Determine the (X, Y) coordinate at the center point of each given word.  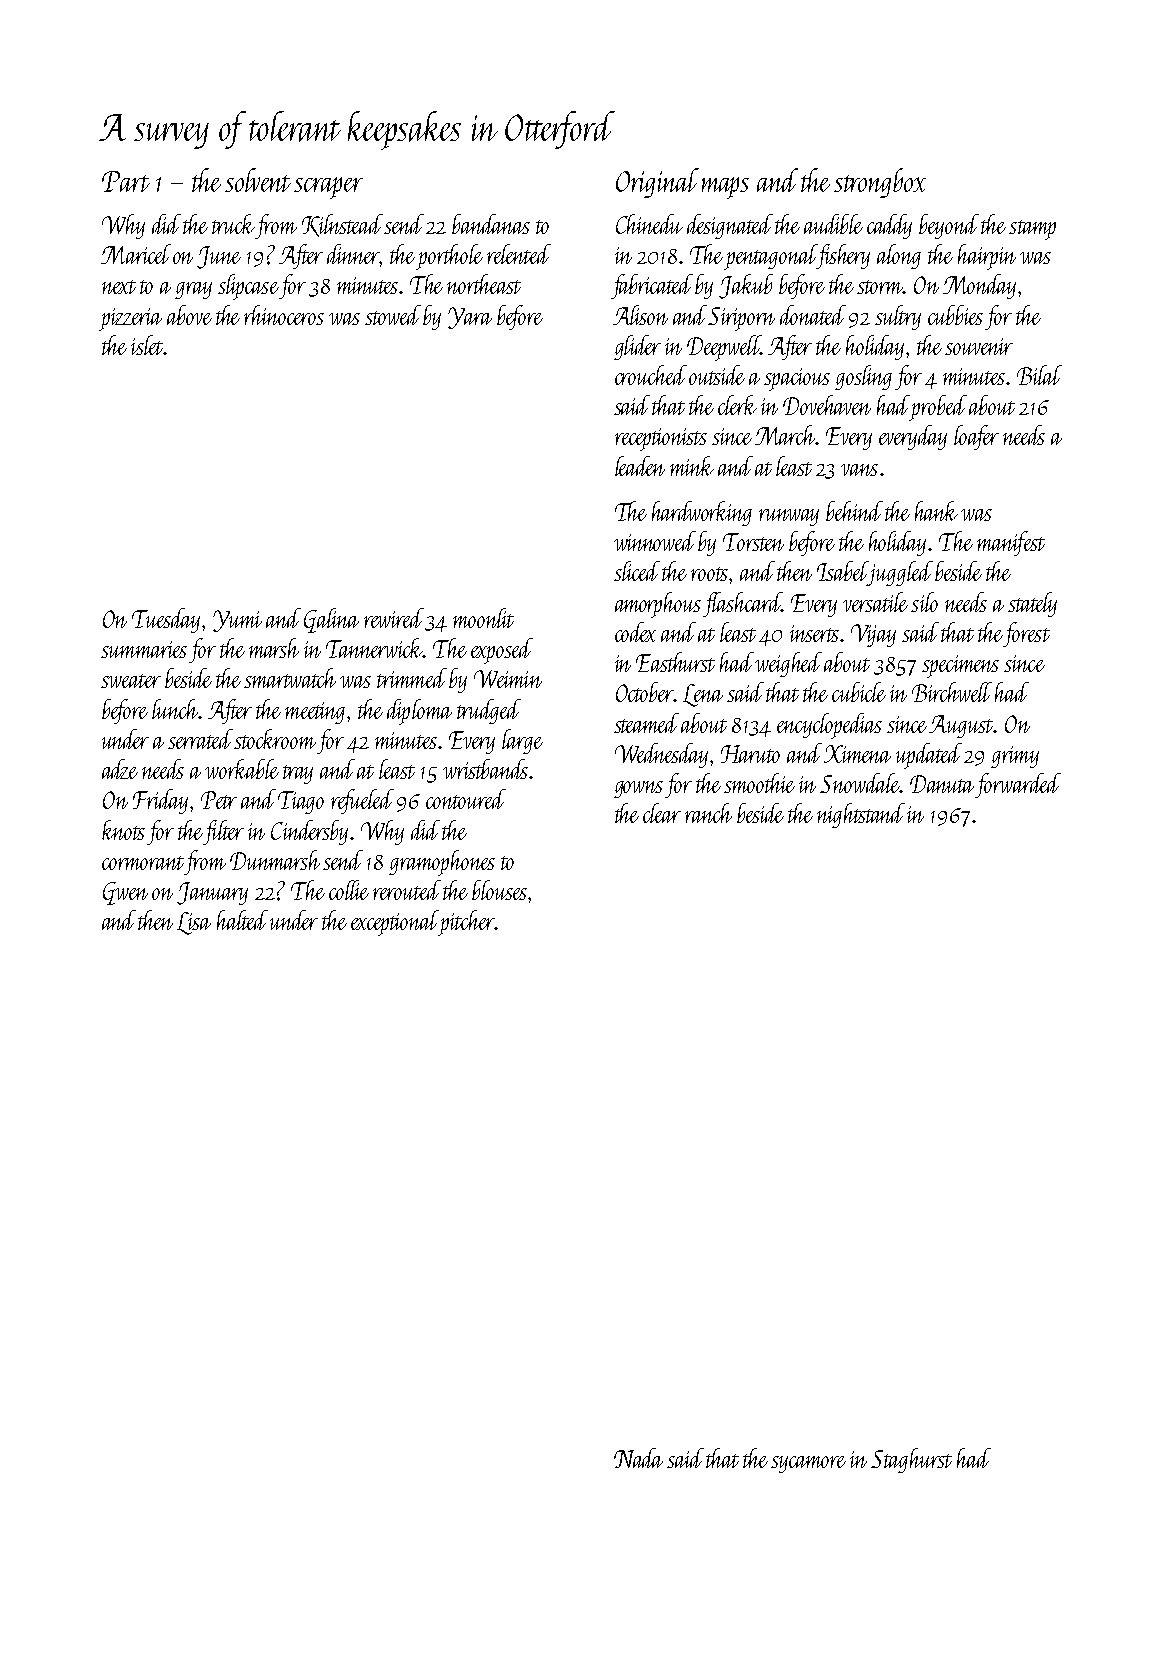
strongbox (880, 183)
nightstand (861, 815)
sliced (637, 571)
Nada (638, 1458)
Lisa (194, 923)
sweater (131, 681)
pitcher (466, 923)
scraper (328, 188)
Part (126, 181)
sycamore (808, 1464)
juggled (900, 573)
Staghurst (911, 1460)
